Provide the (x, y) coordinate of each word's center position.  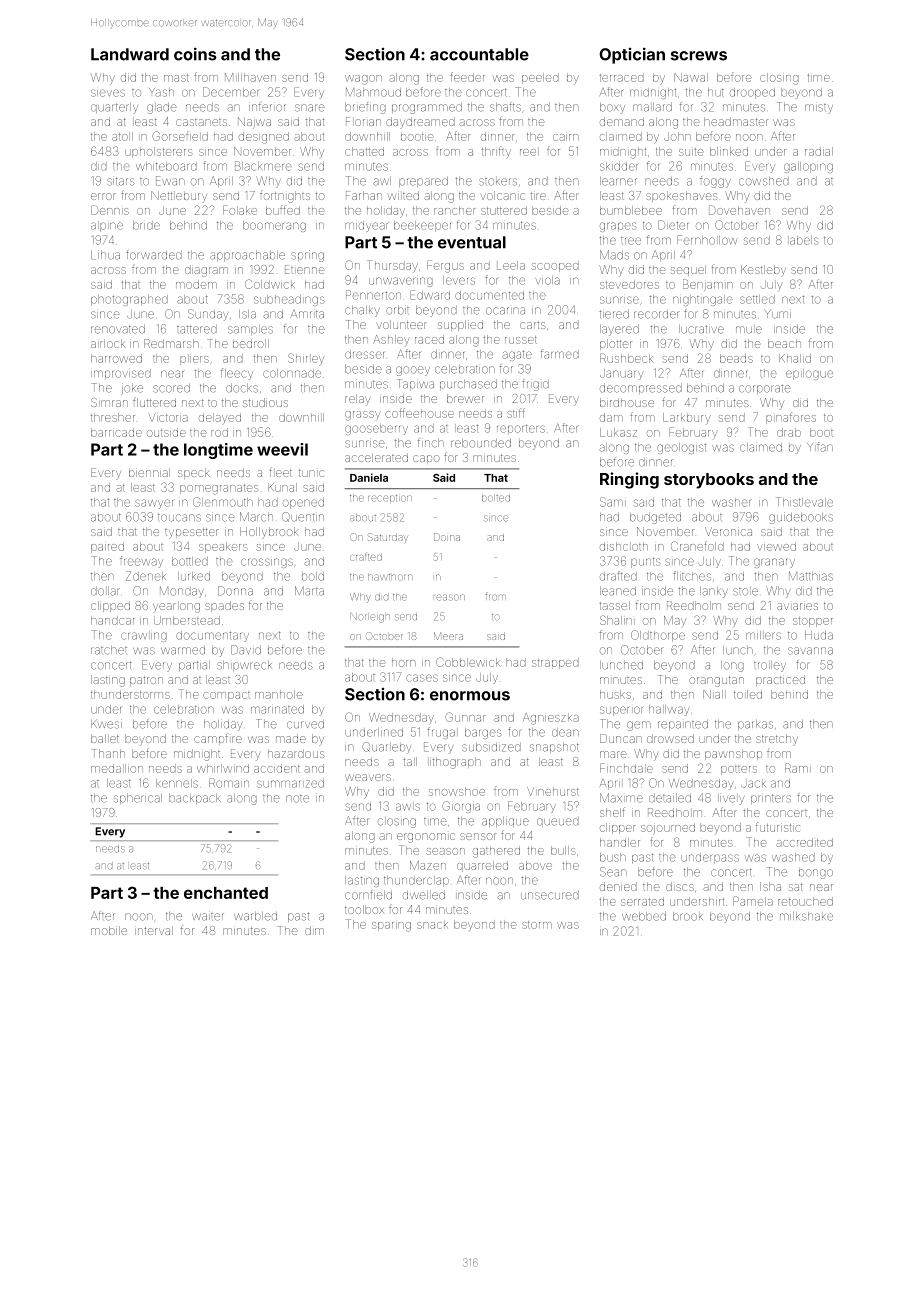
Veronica (728, 531)
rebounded (481, 443)
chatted (364, 151)
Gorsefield (180, 136)
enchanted (226, 893)
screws (699, 56)
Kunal (282, 487)
